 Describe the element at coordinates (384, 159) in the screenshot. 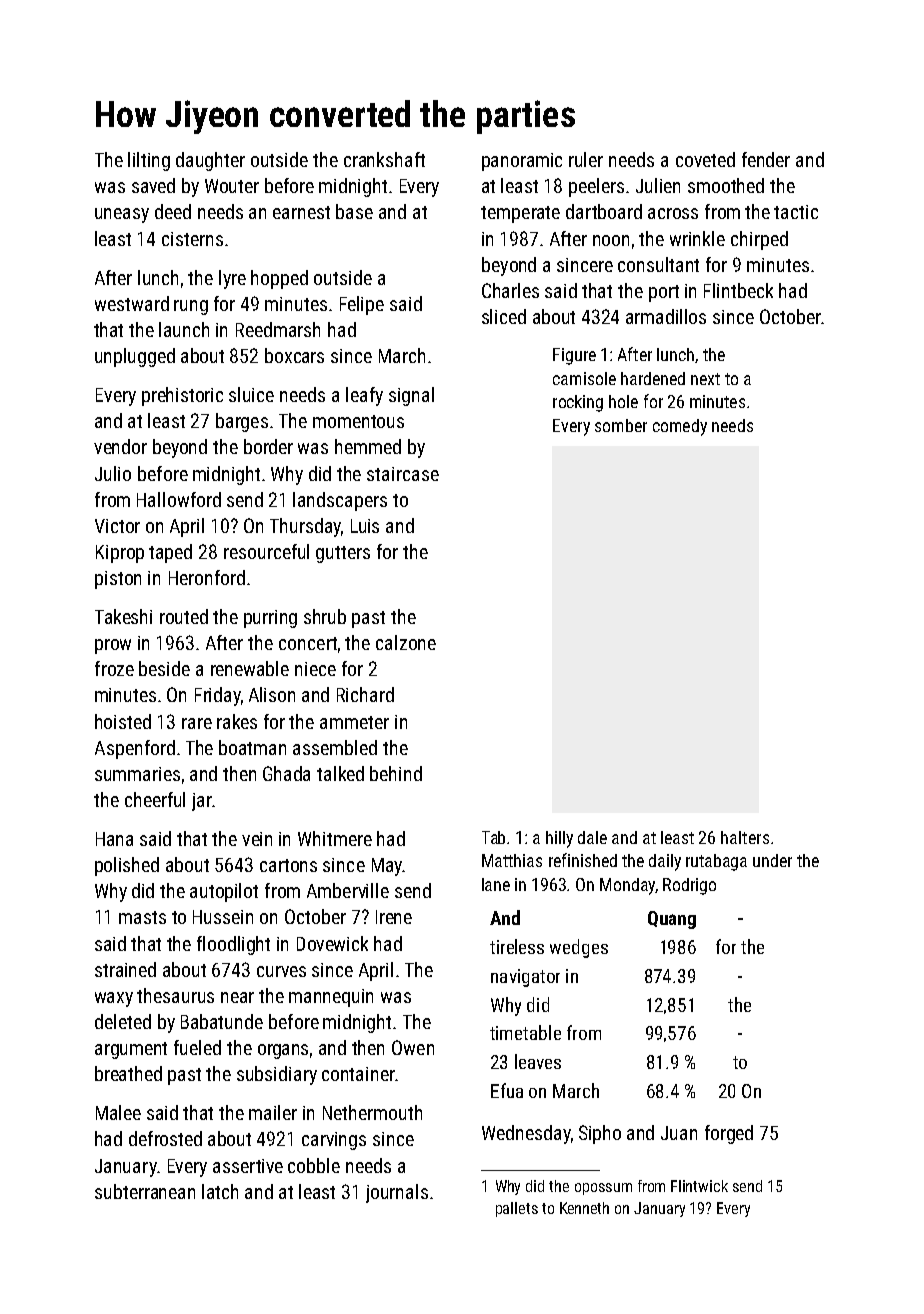

I see `crankshaft` at that location.
